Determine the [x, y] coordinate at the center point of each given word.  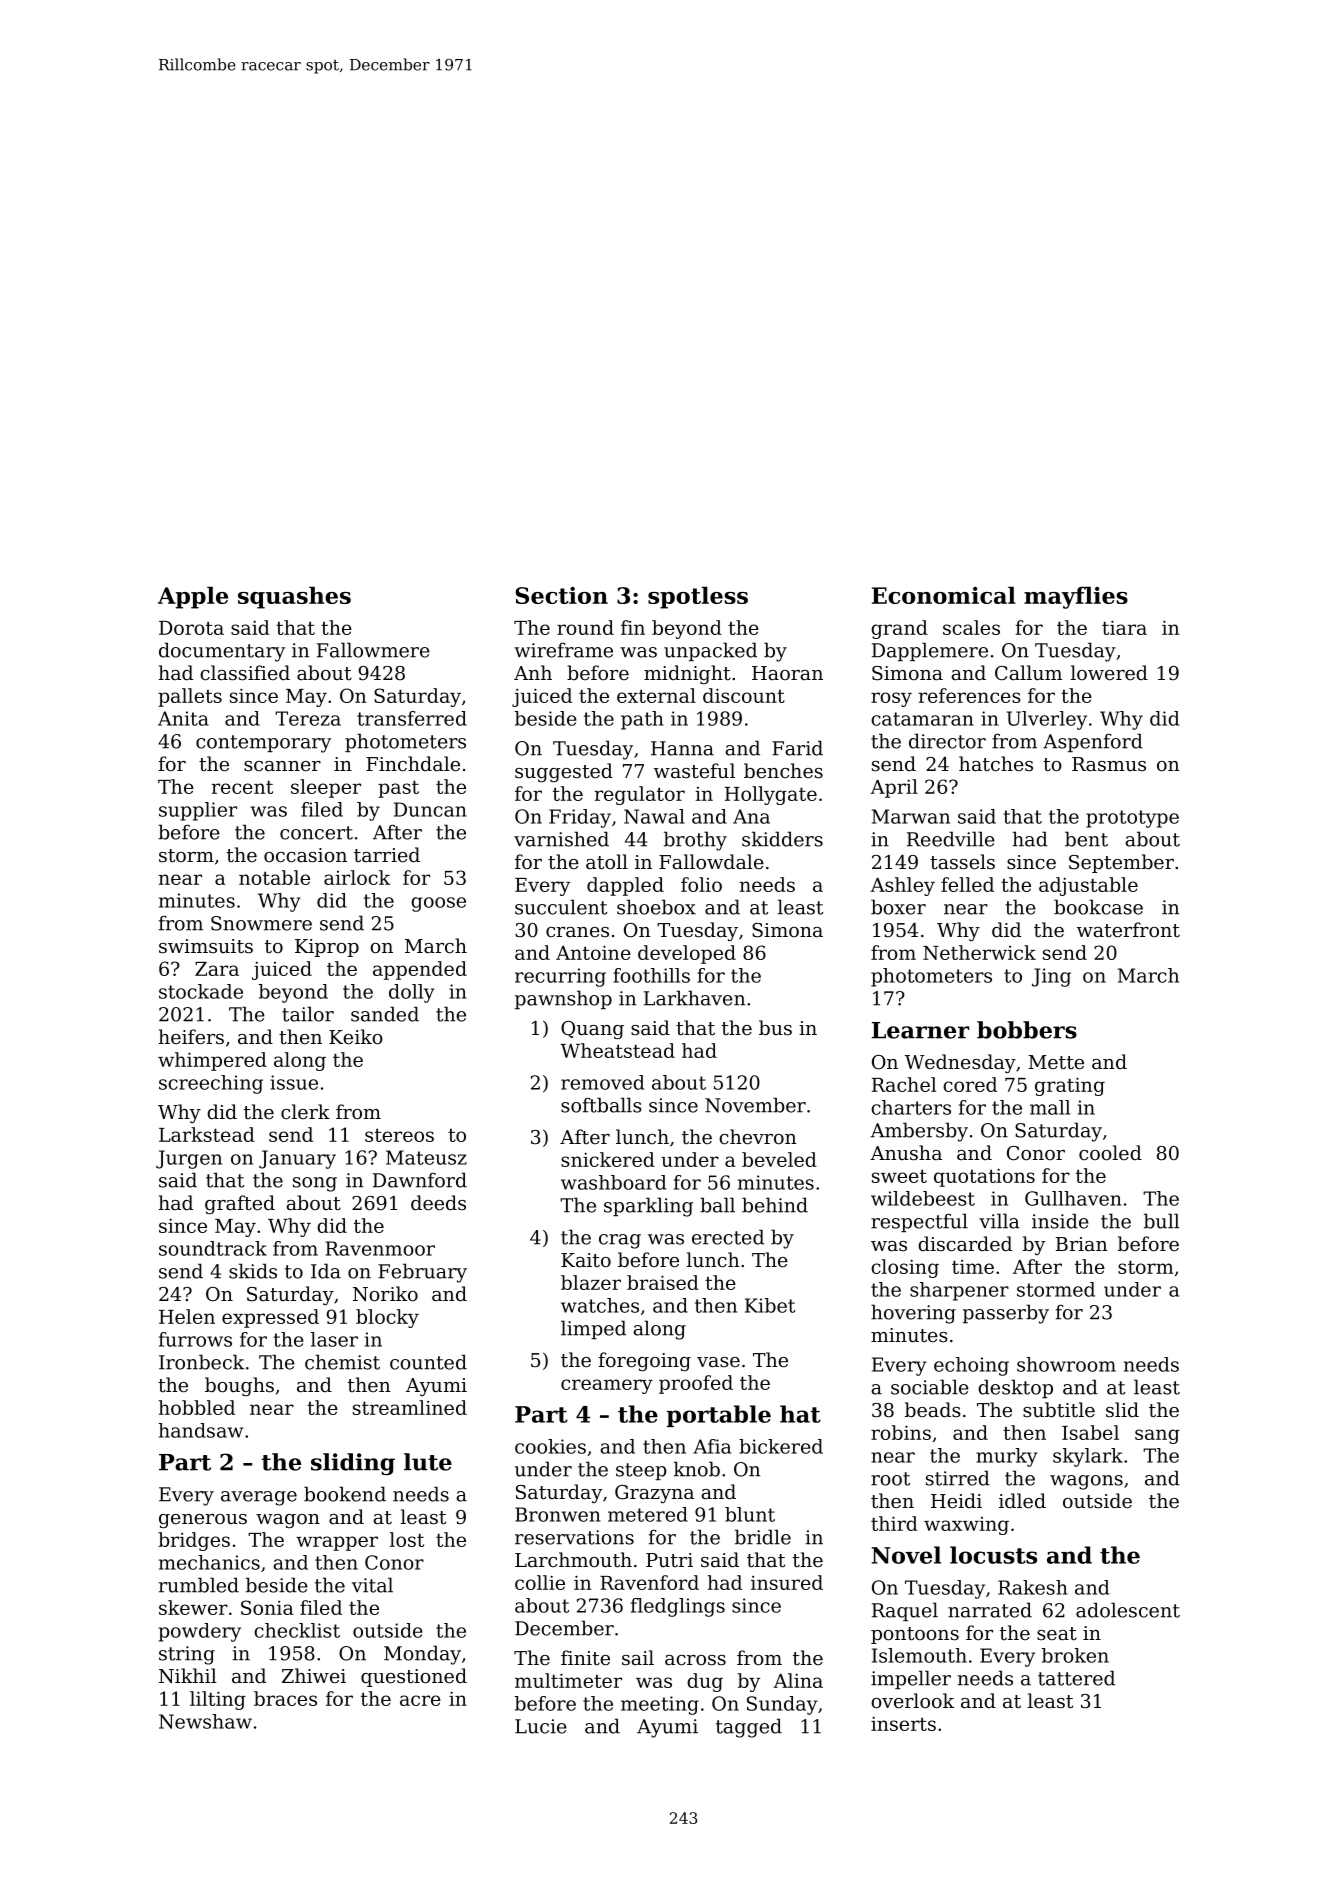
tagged [749, 1728]
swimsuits [206, 946]
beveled [779, 1159]
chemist [342, 1362]
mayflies [1076, 597]
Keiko [356, 1037]
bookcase [1098, 907]
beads [933, 1410]
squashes [294, 597]
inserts [903, 1723]
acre [420, 1700]
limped [593, 1329]
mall [1050, 1107]
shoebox [656, 907]
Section [561, 595]
